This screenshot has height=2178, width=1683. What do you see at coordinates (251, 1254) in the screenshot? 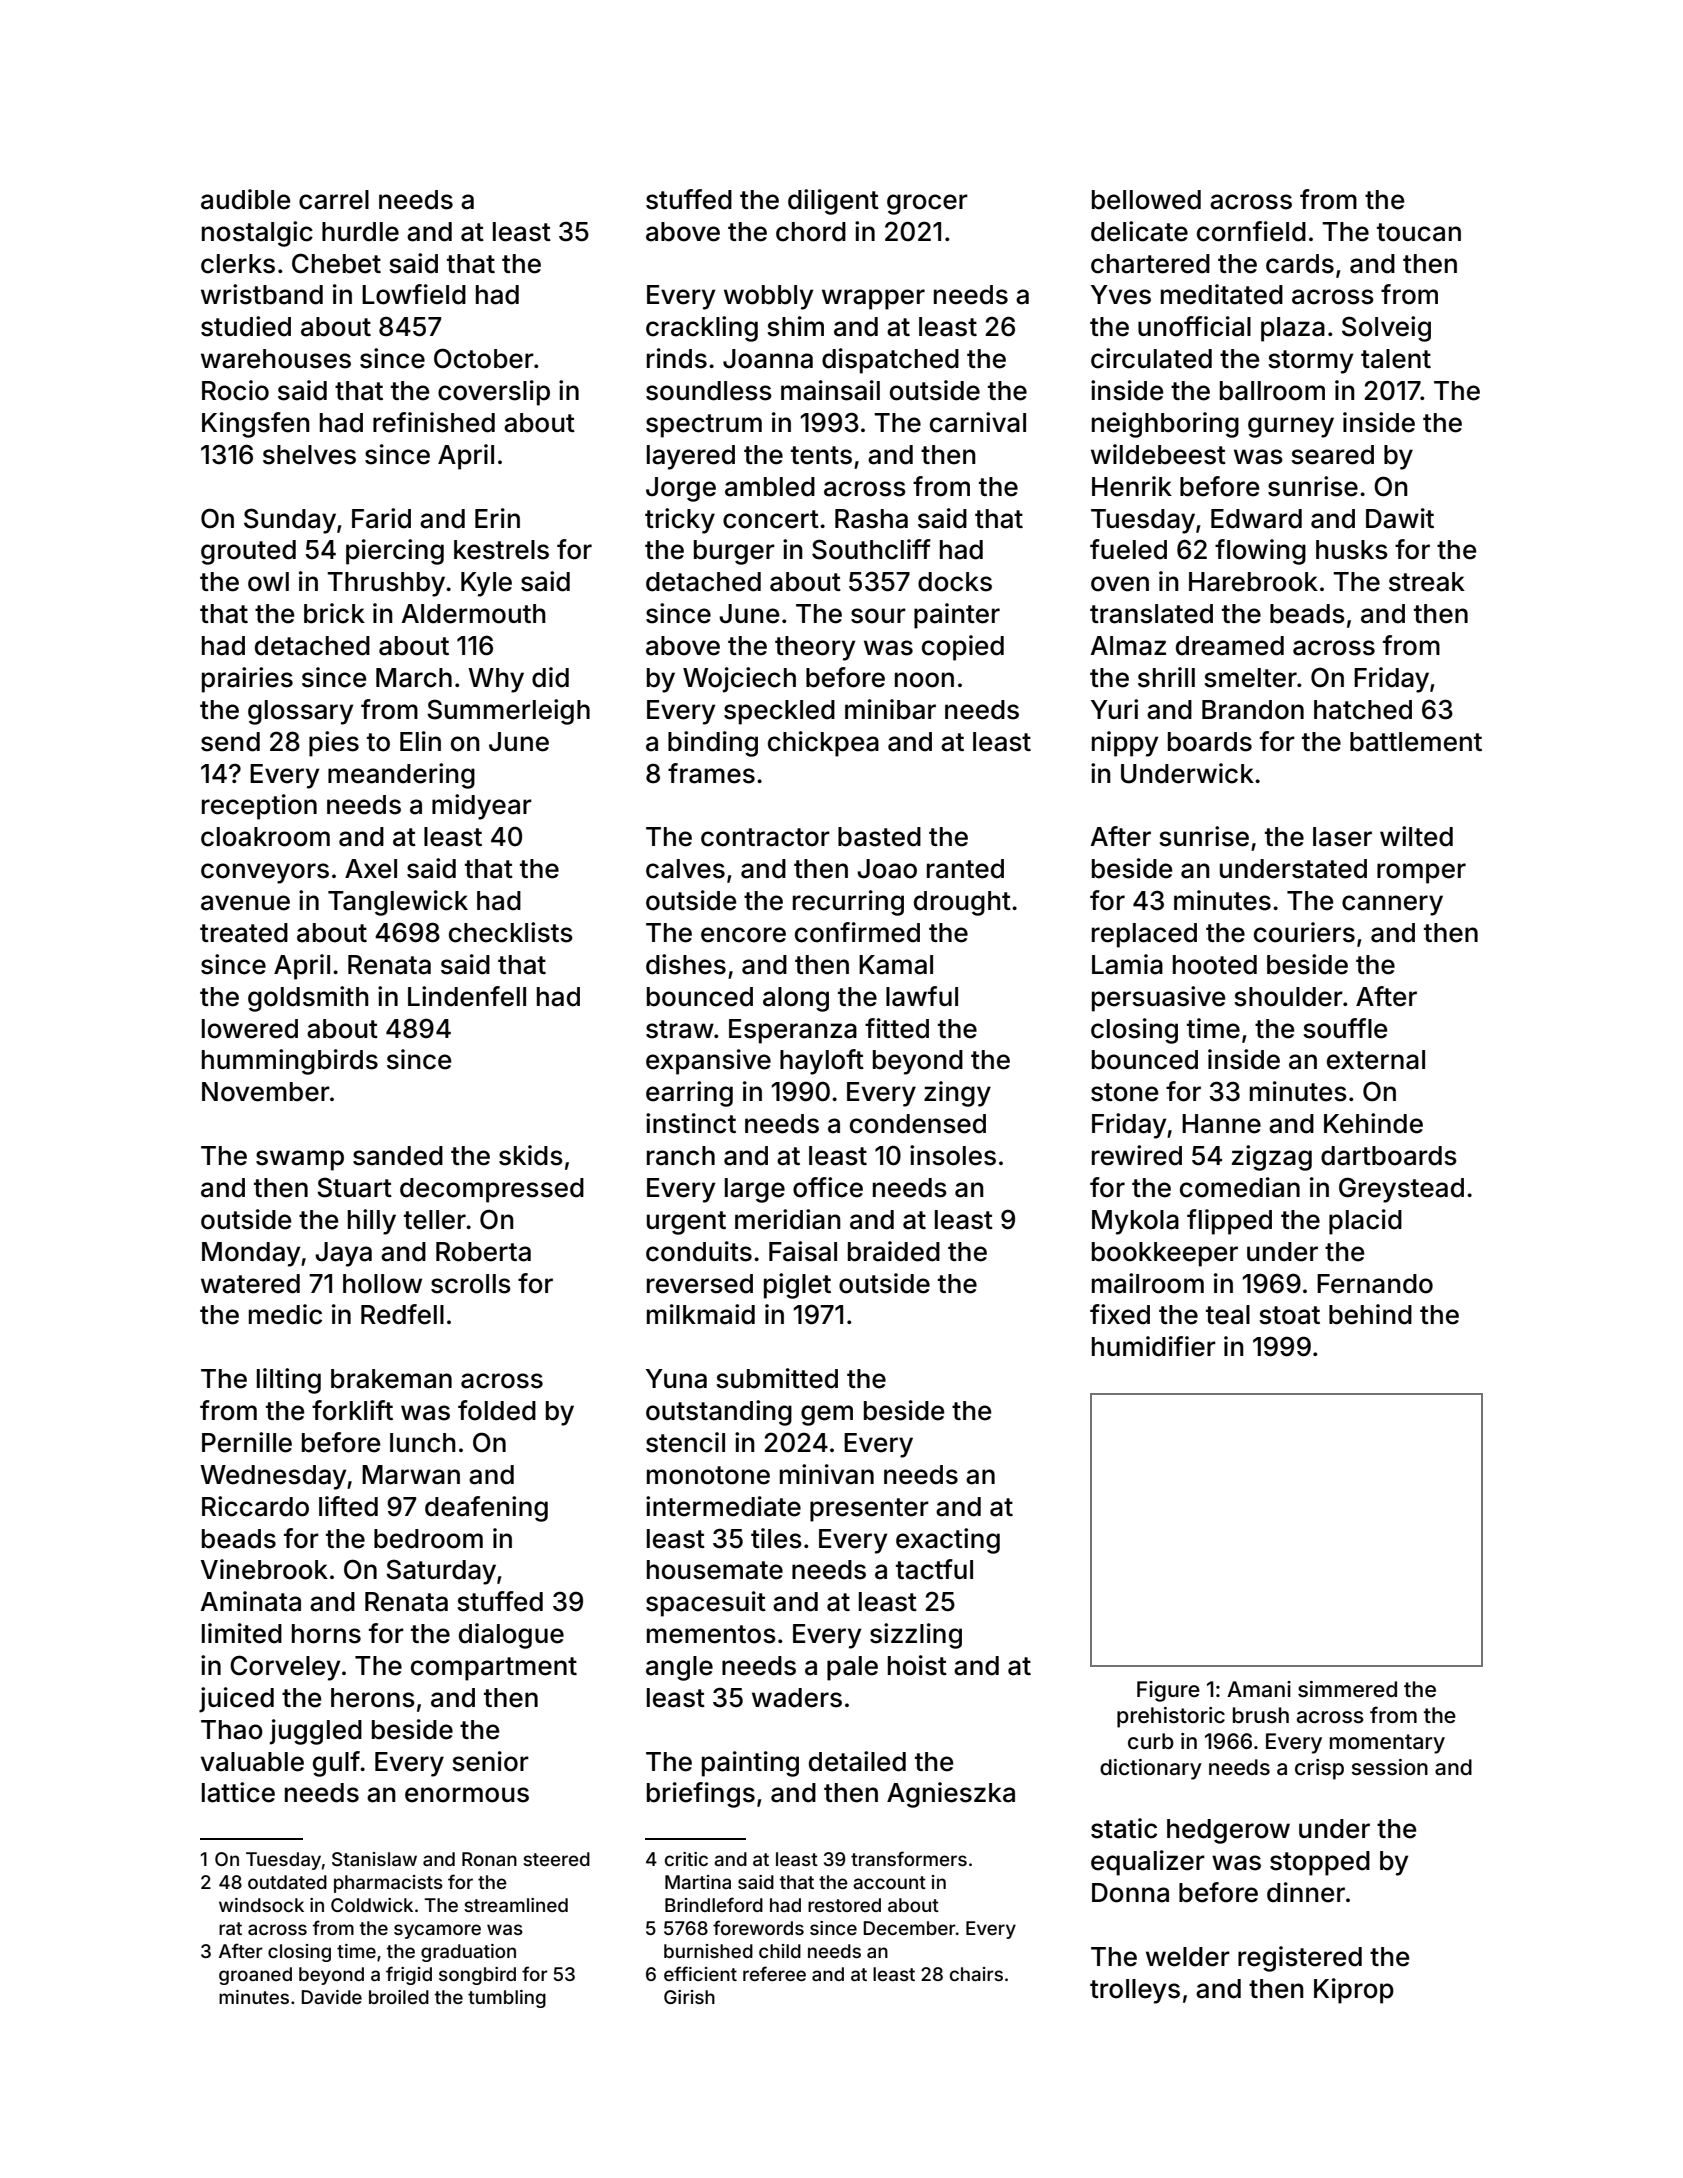
I see `Monday` at bounding box center [251, 1254].
